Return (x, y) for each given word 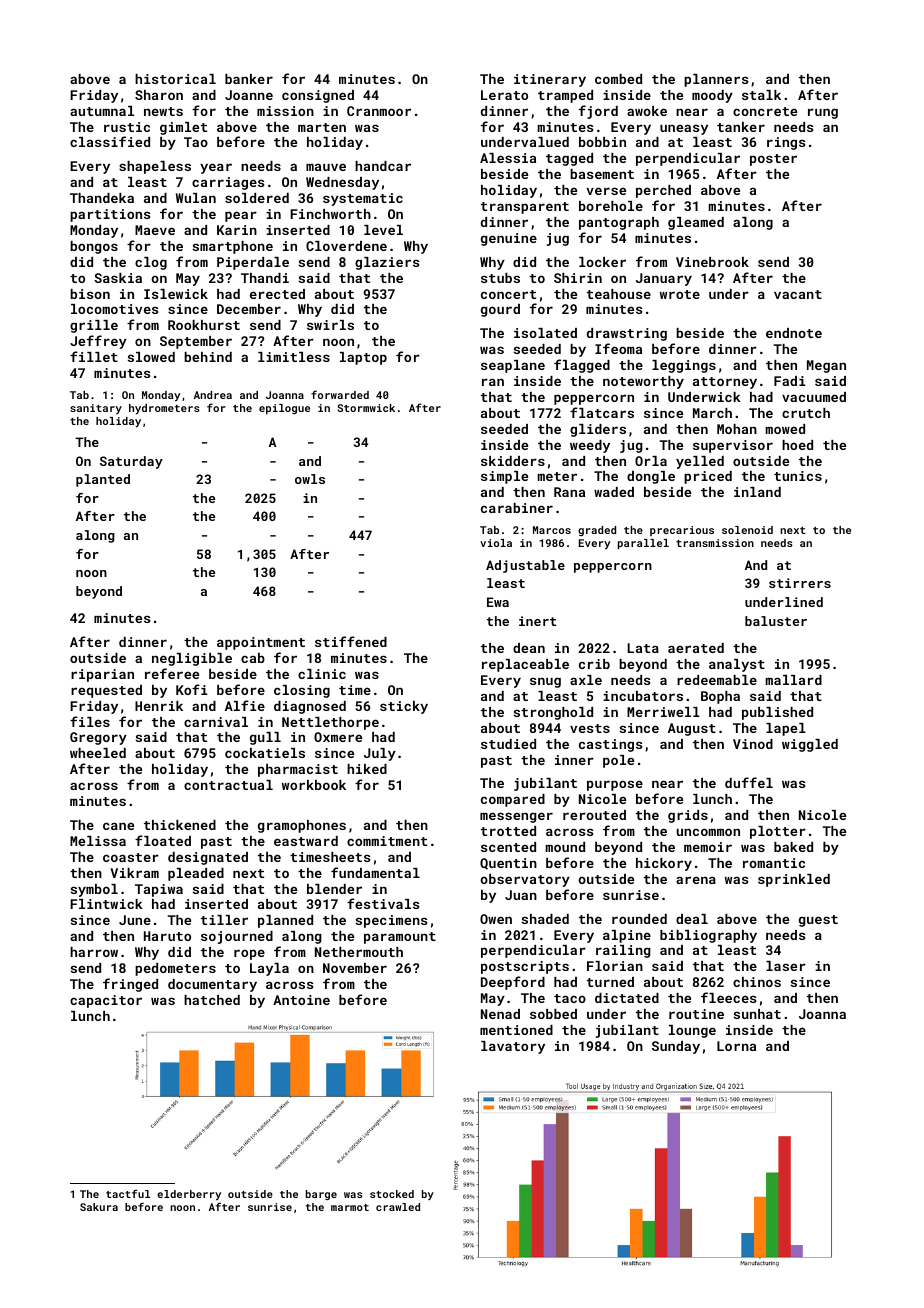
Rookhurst (204, 325)
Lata (643, 648)
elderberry (189, 1195)
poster (773, 160)
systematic (363, 199)
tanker (741, 127)
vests (590, 728)
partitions (110, 215)
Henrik (159, 706)
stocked (392, 1194)
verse (606, 191)
